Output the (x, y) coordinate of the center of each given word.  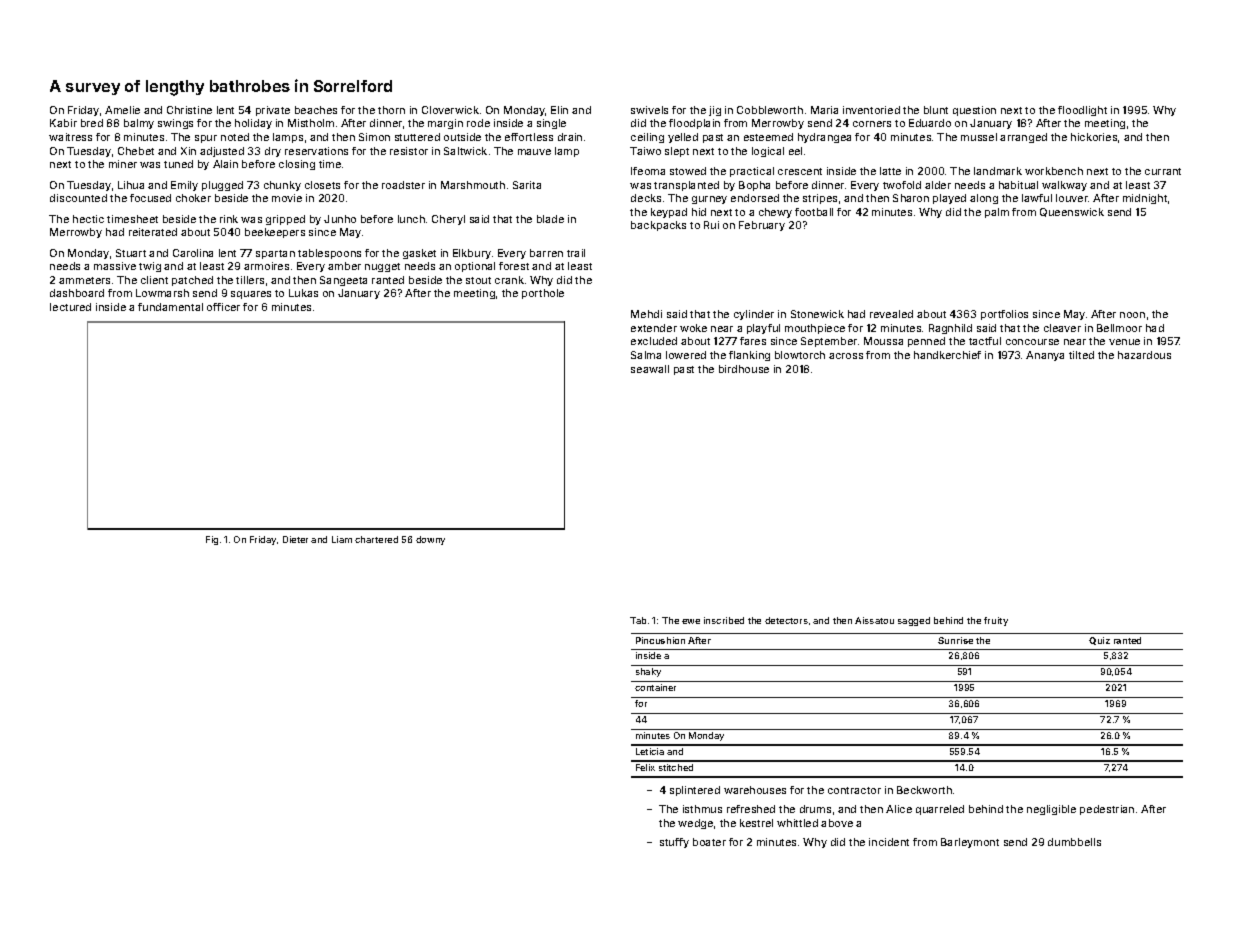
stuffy (674, 843)
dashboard (77, 293)
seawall (650, 369)
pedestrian (1107, 810)
